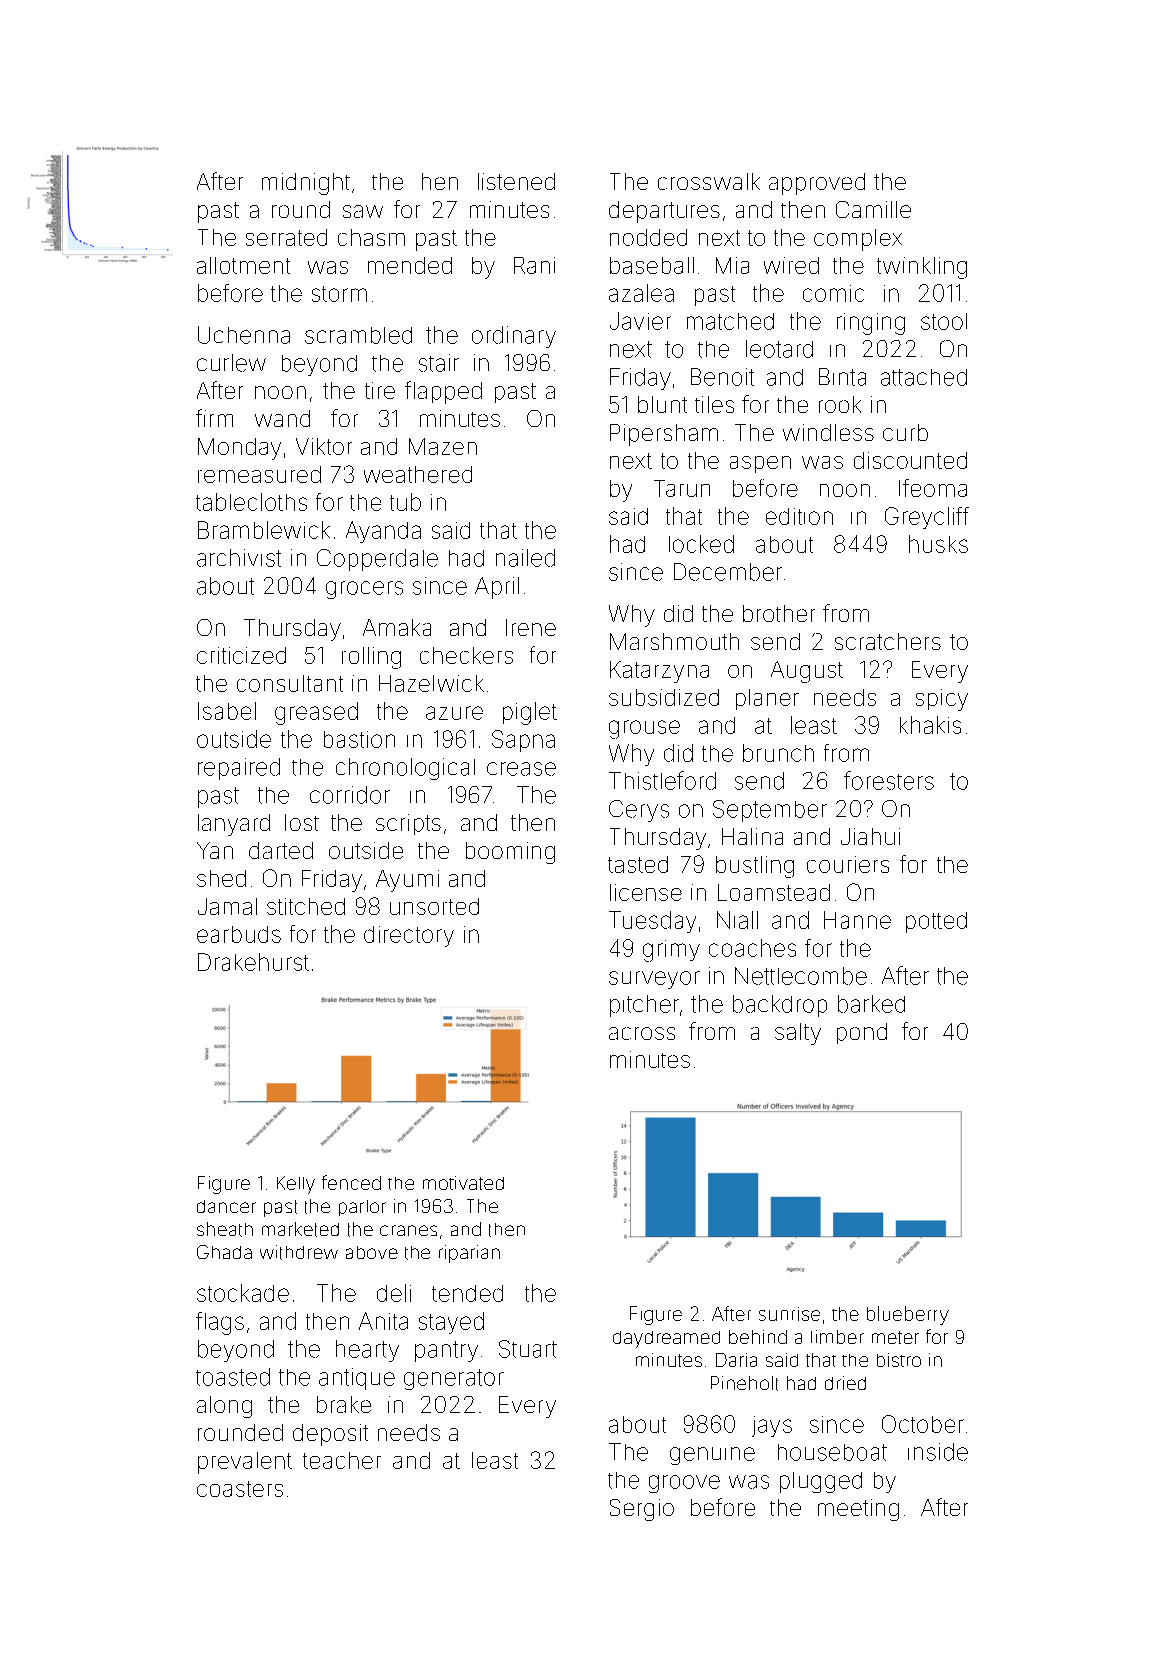 The width and height of the page is (1165, 1654). What do you see at coordinates (239, 769) in the page?
I see `repaired` at bounding box center [239, 769].
